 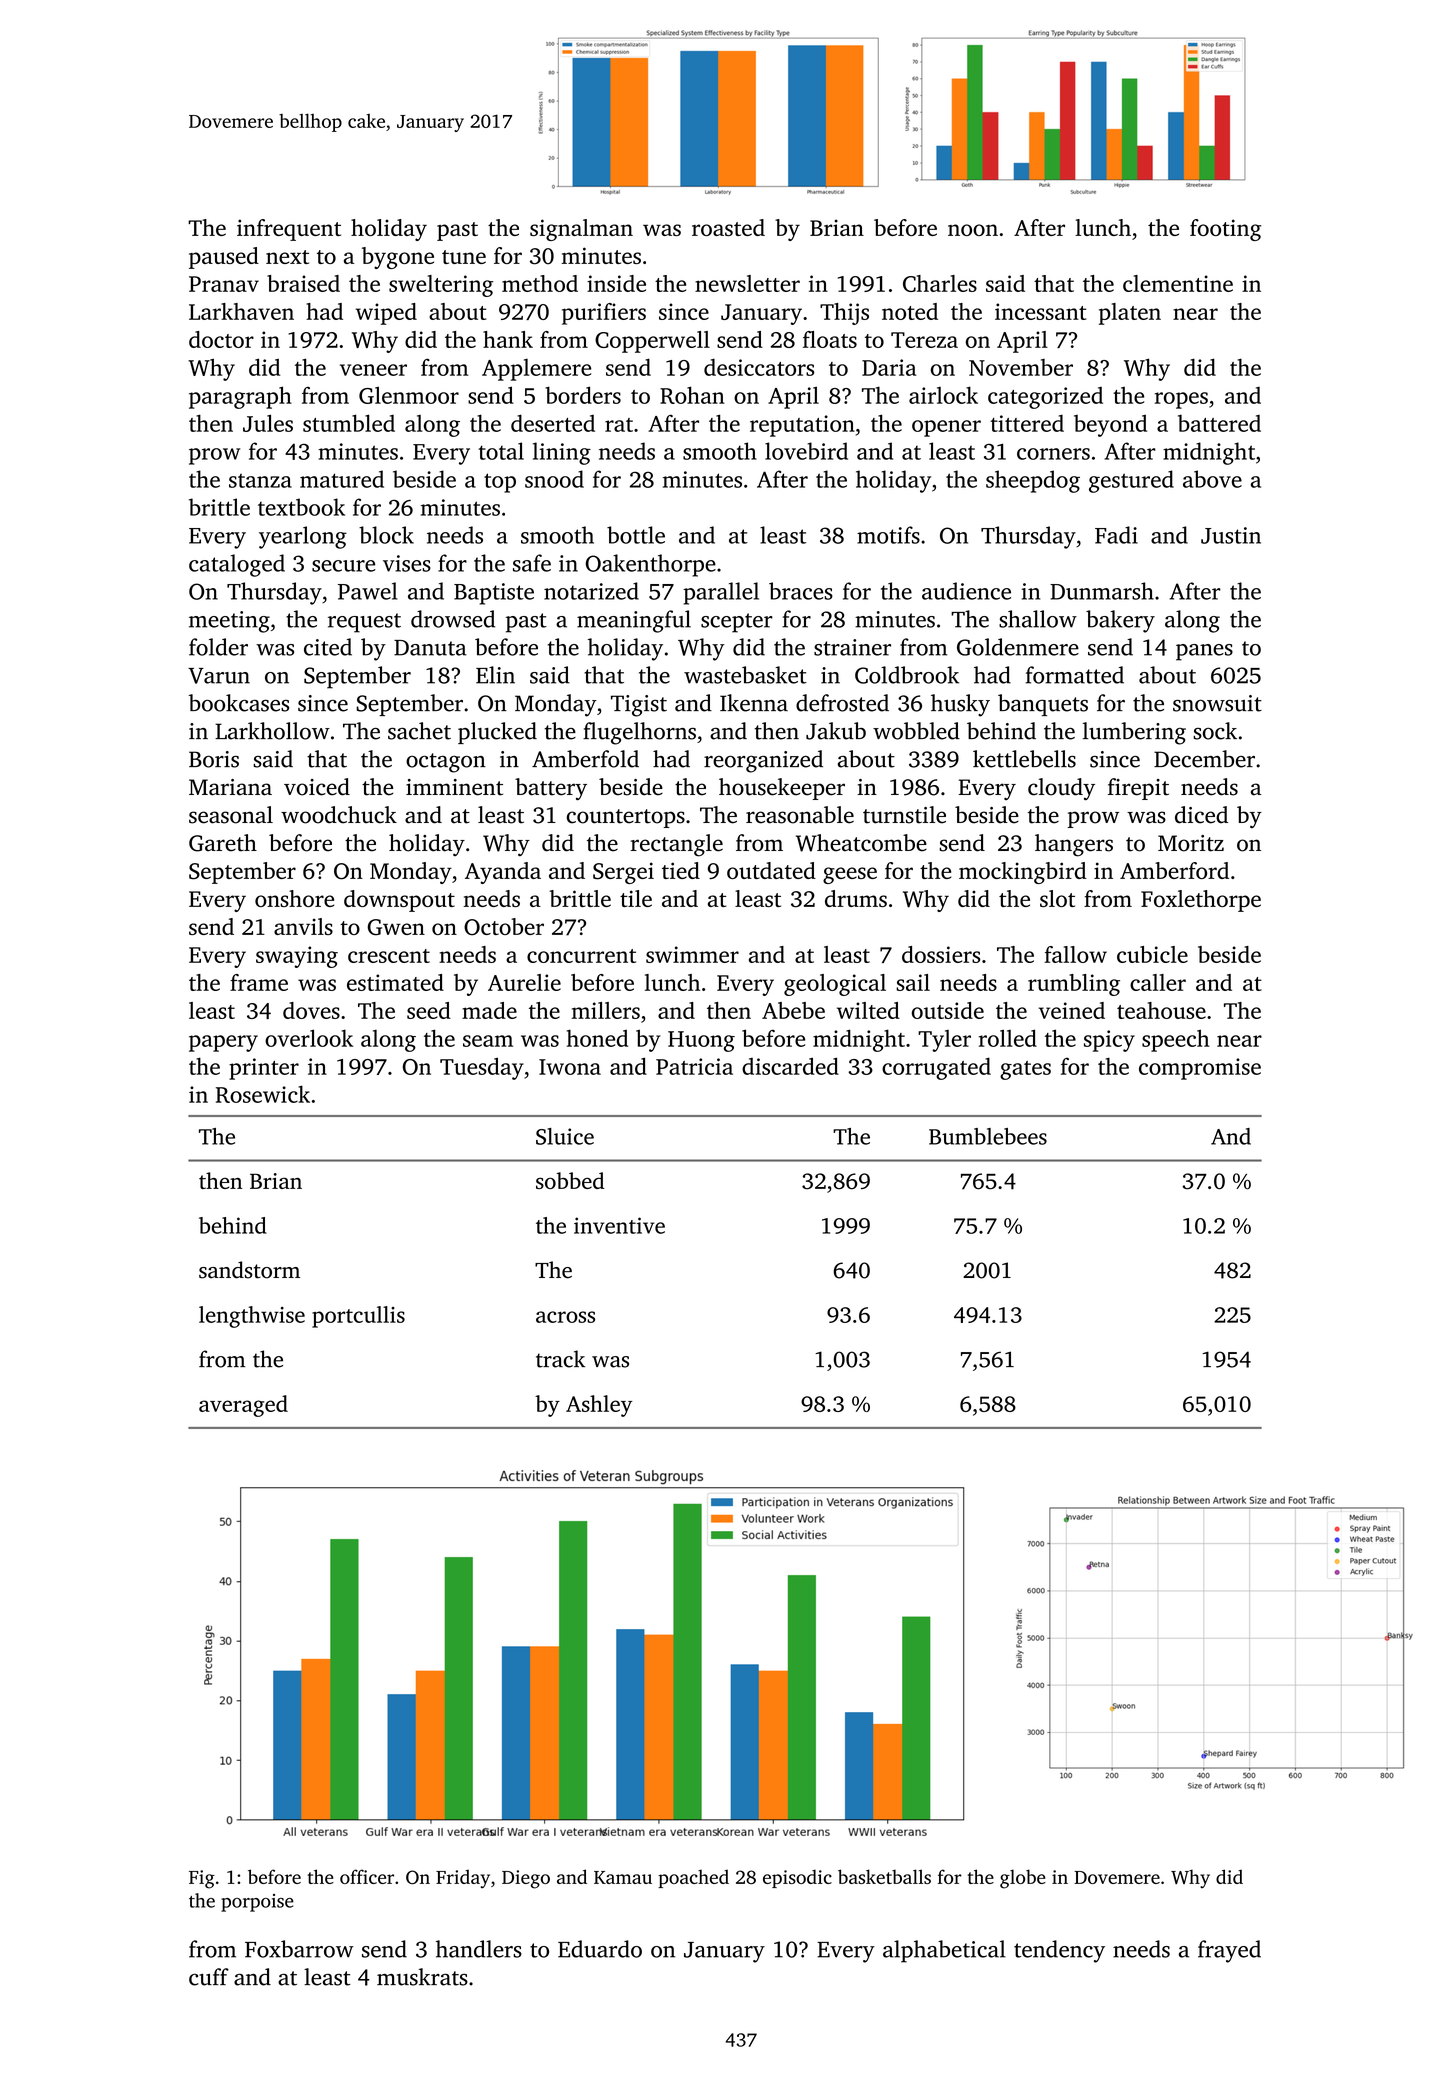 I want to click on noon, so click(x=973, y=230).
